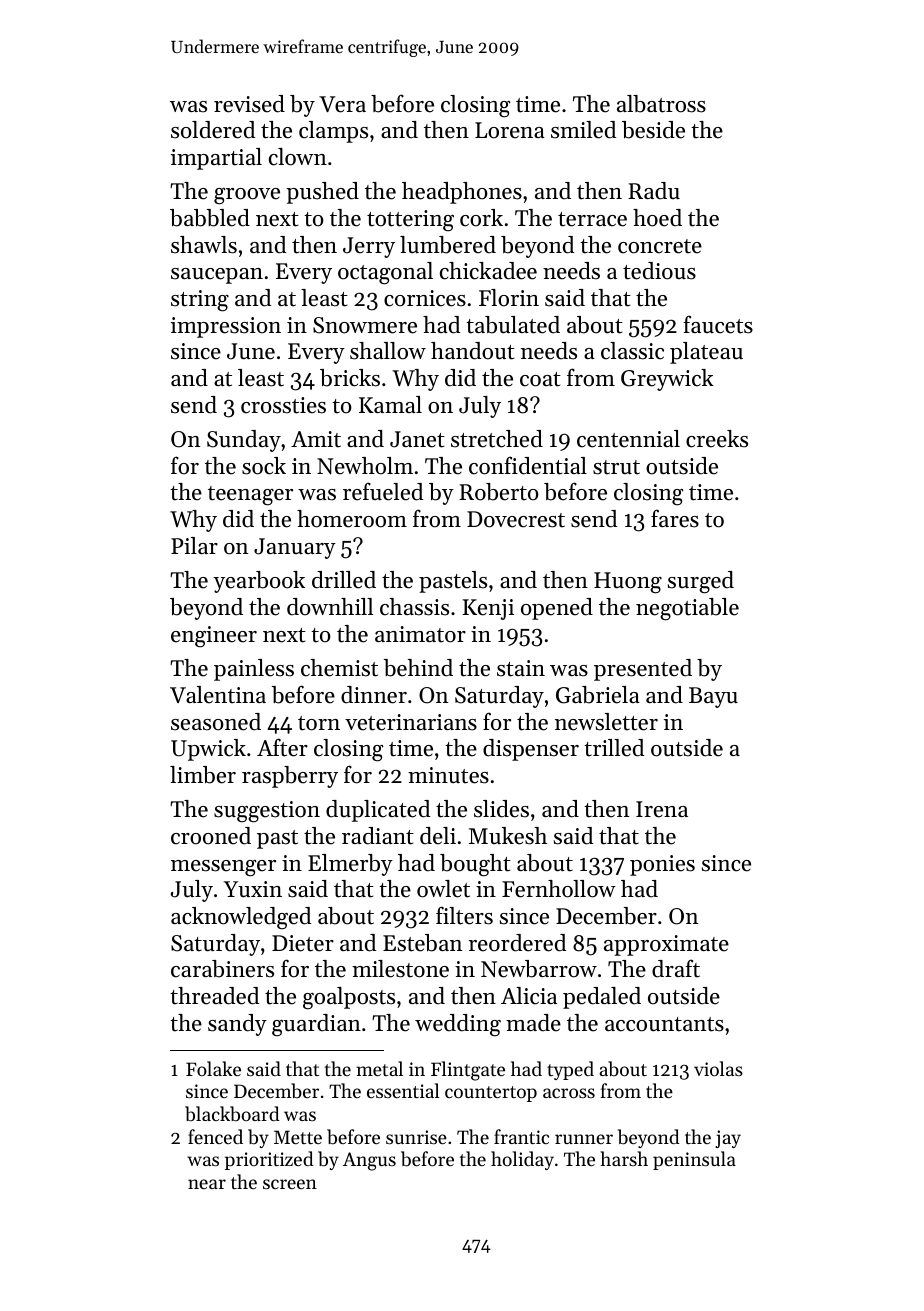 The width and height of the screenshot is (924, 1311). I want to click on albatross, so click(661, 104).
